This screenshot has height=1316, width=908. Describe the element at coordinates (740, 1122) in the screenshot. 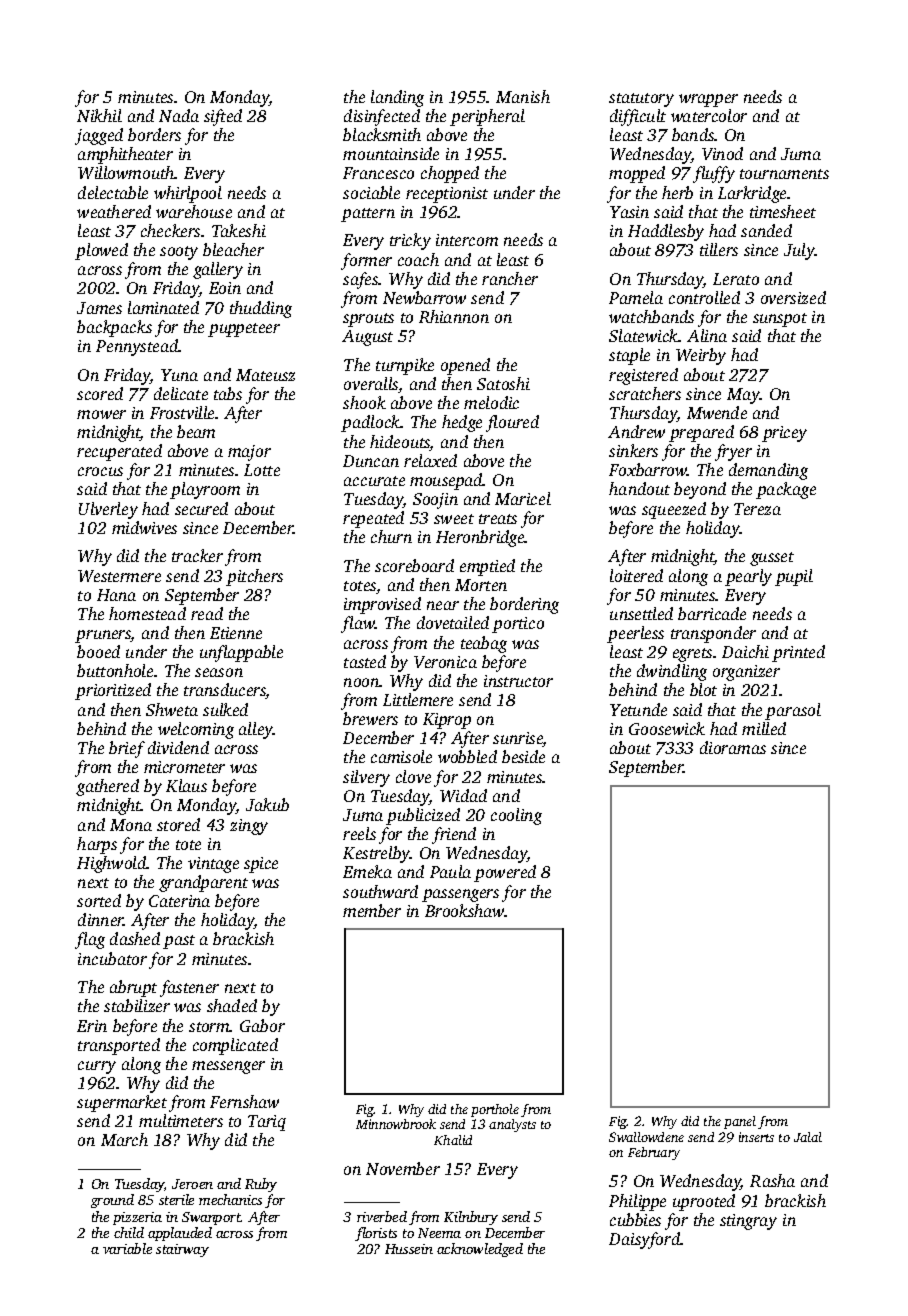

I see `panel` at that location.
